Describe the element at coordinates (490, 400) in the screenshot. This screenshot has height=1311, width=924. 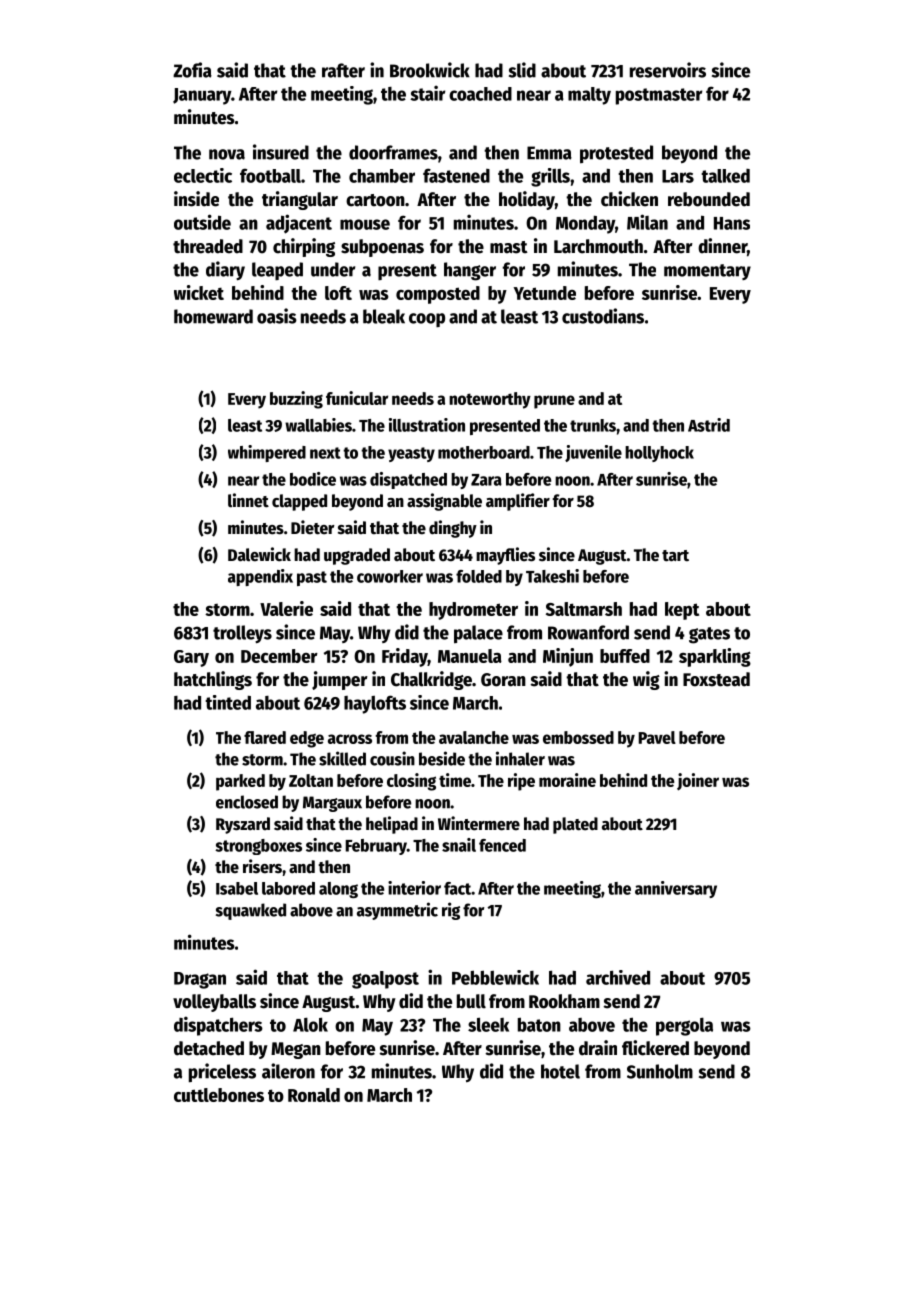
I see `noteworthy` at that location.
